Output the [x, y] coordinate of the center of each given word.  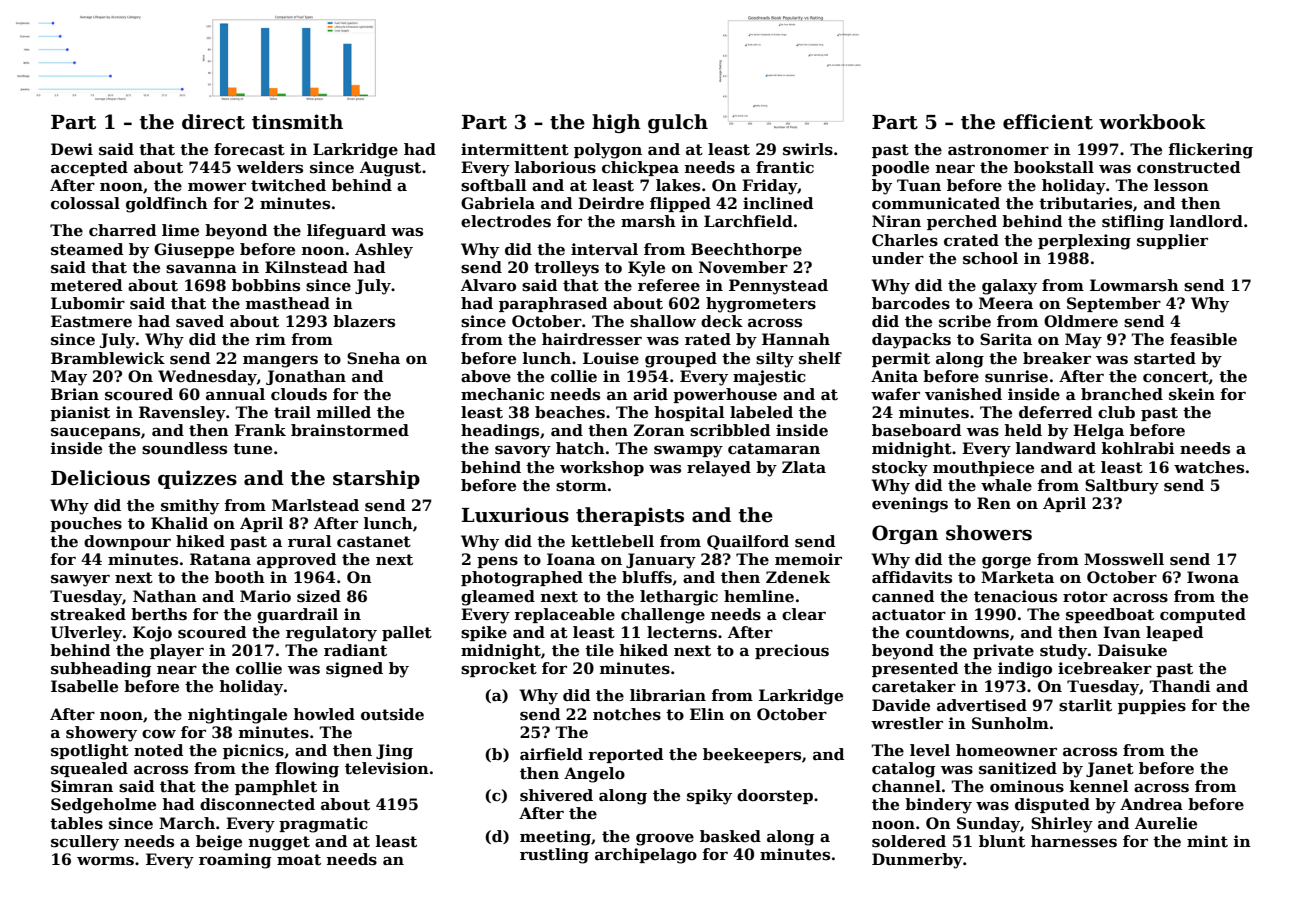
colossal [85, 203]
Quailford [748, 542]
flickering [1210, 151]
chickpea [640, 168]
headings [500, 432]
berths [159, 614]
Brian [75, 394]
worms [105, 861]
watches [1209, 467]
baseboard [917, 430]
